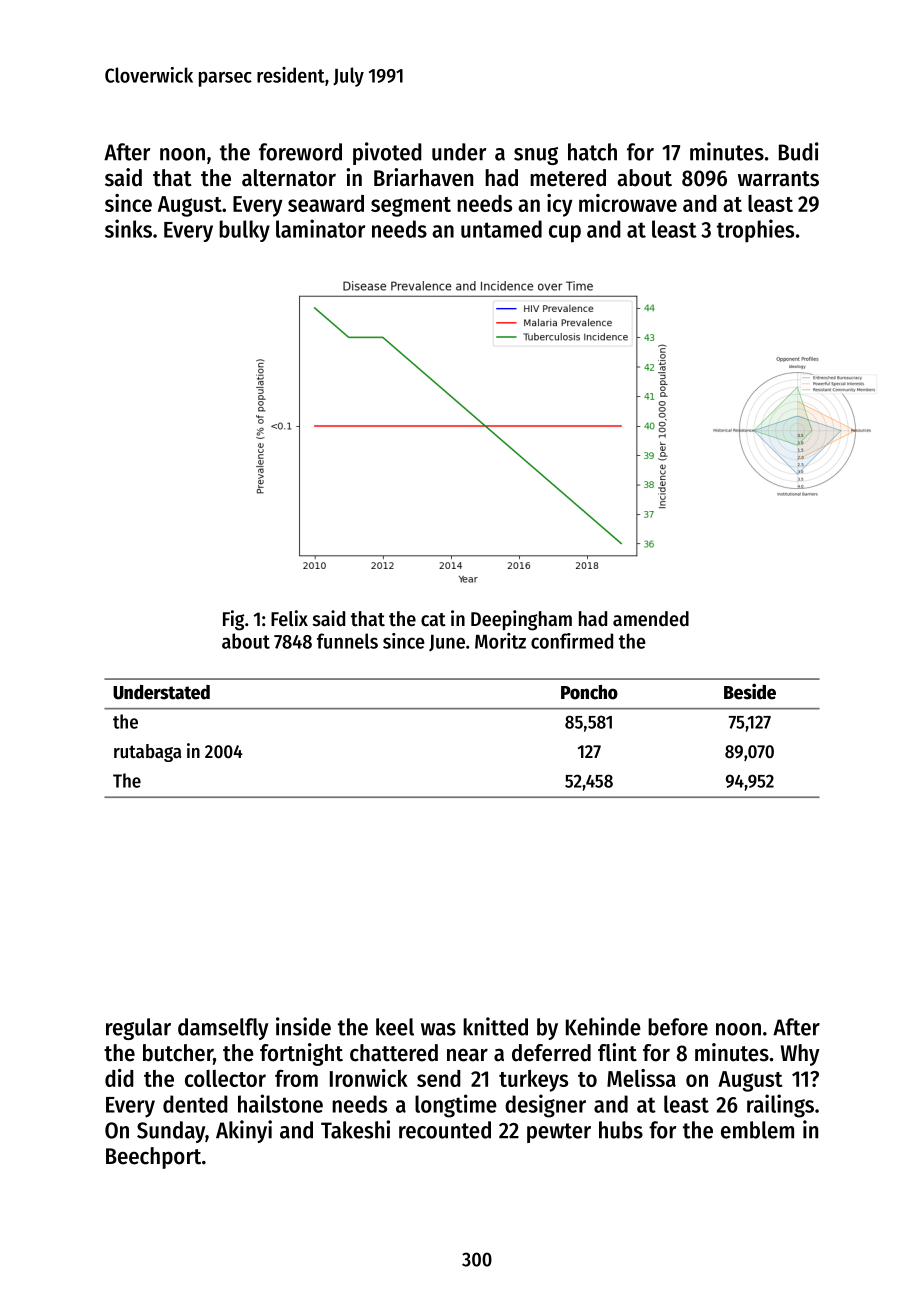 The width and height of the screenshot is (924, 1311). I want to click on trophies, so click(755, 231).
